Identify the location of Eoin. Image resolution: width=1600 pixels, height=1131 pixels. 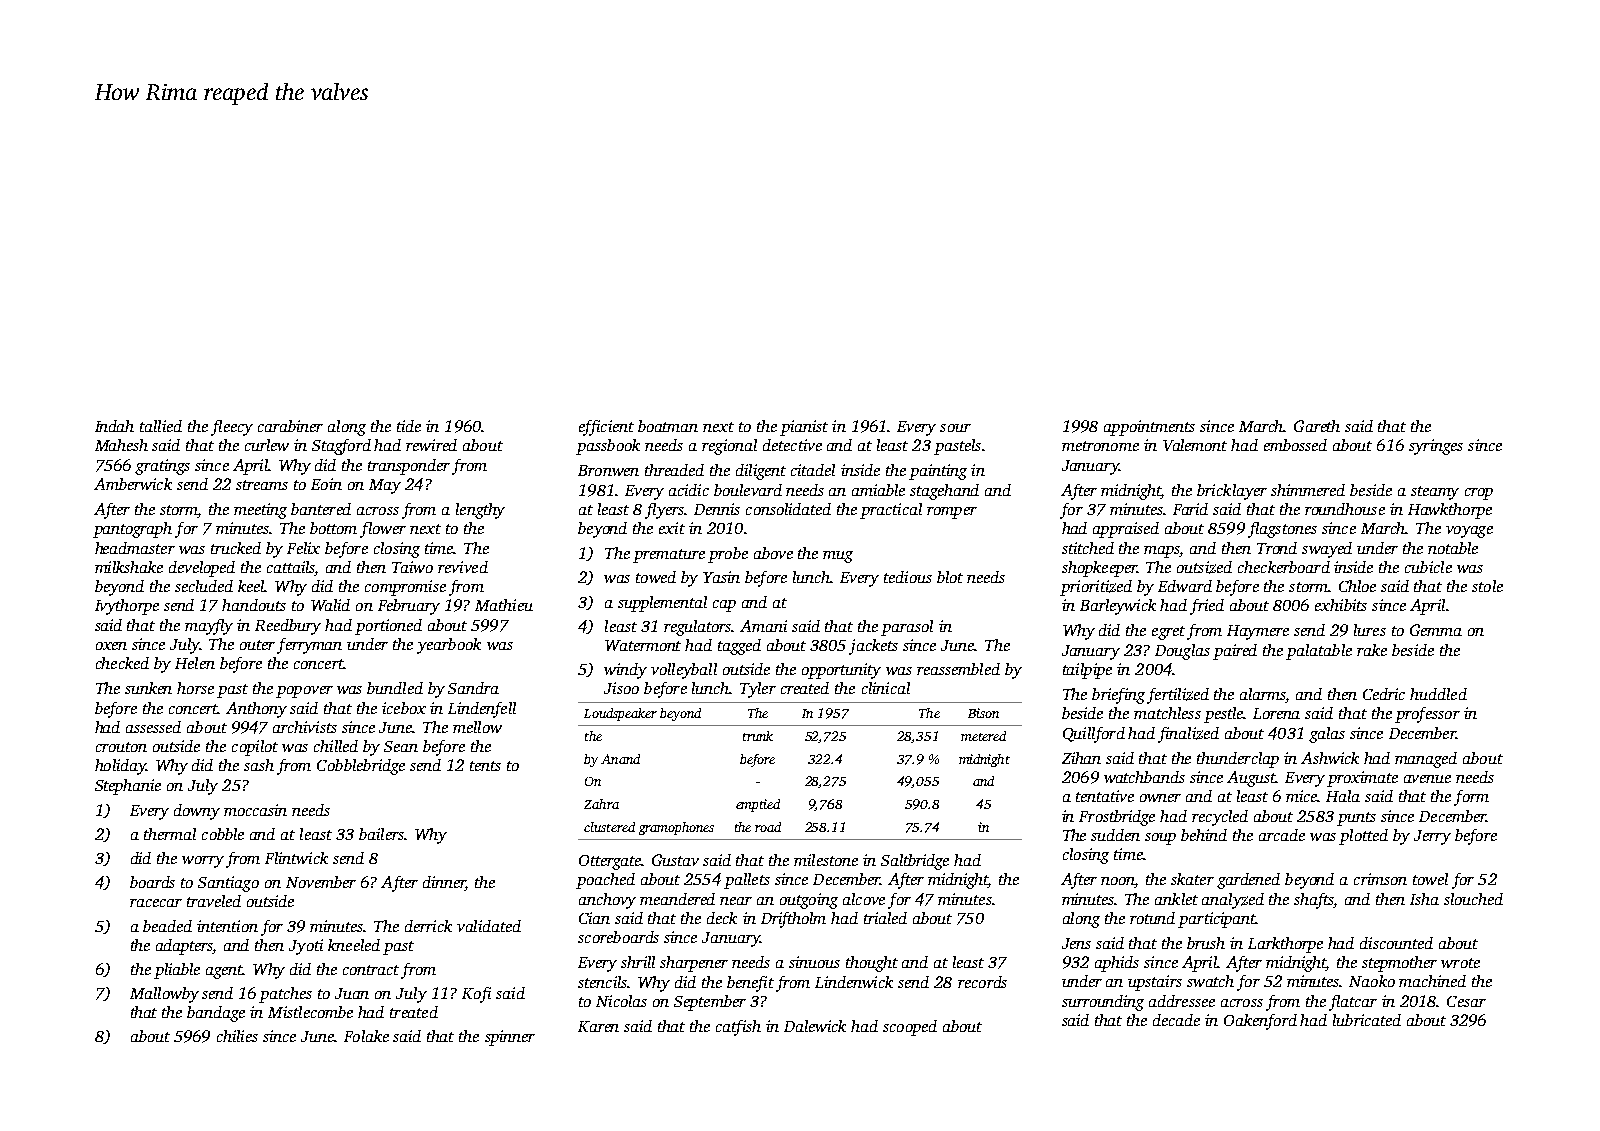
(326, 484).
